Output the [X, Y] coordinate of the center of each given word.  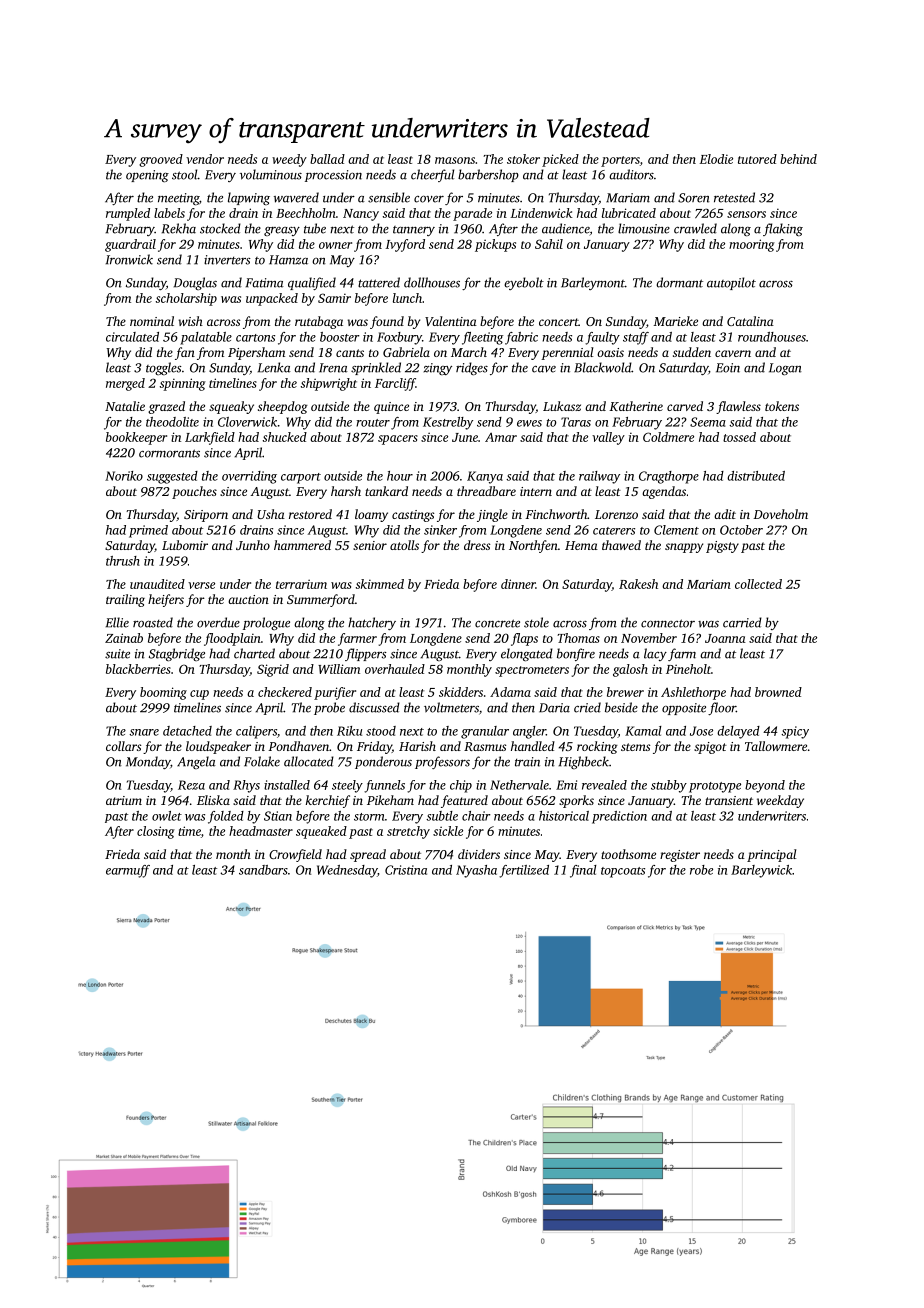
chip [461, 786]
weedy [289, 160]
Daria [554, 708]
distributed [756, 476]
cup [199, 695]
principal [771, 855]
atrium [124, 800]
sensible [389, 197]
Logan [785, 369]
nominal [152, 321]
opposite [684, 709]
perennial [567, 353]
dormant [679, 282]
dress [477, 545]
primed [148, 531]
